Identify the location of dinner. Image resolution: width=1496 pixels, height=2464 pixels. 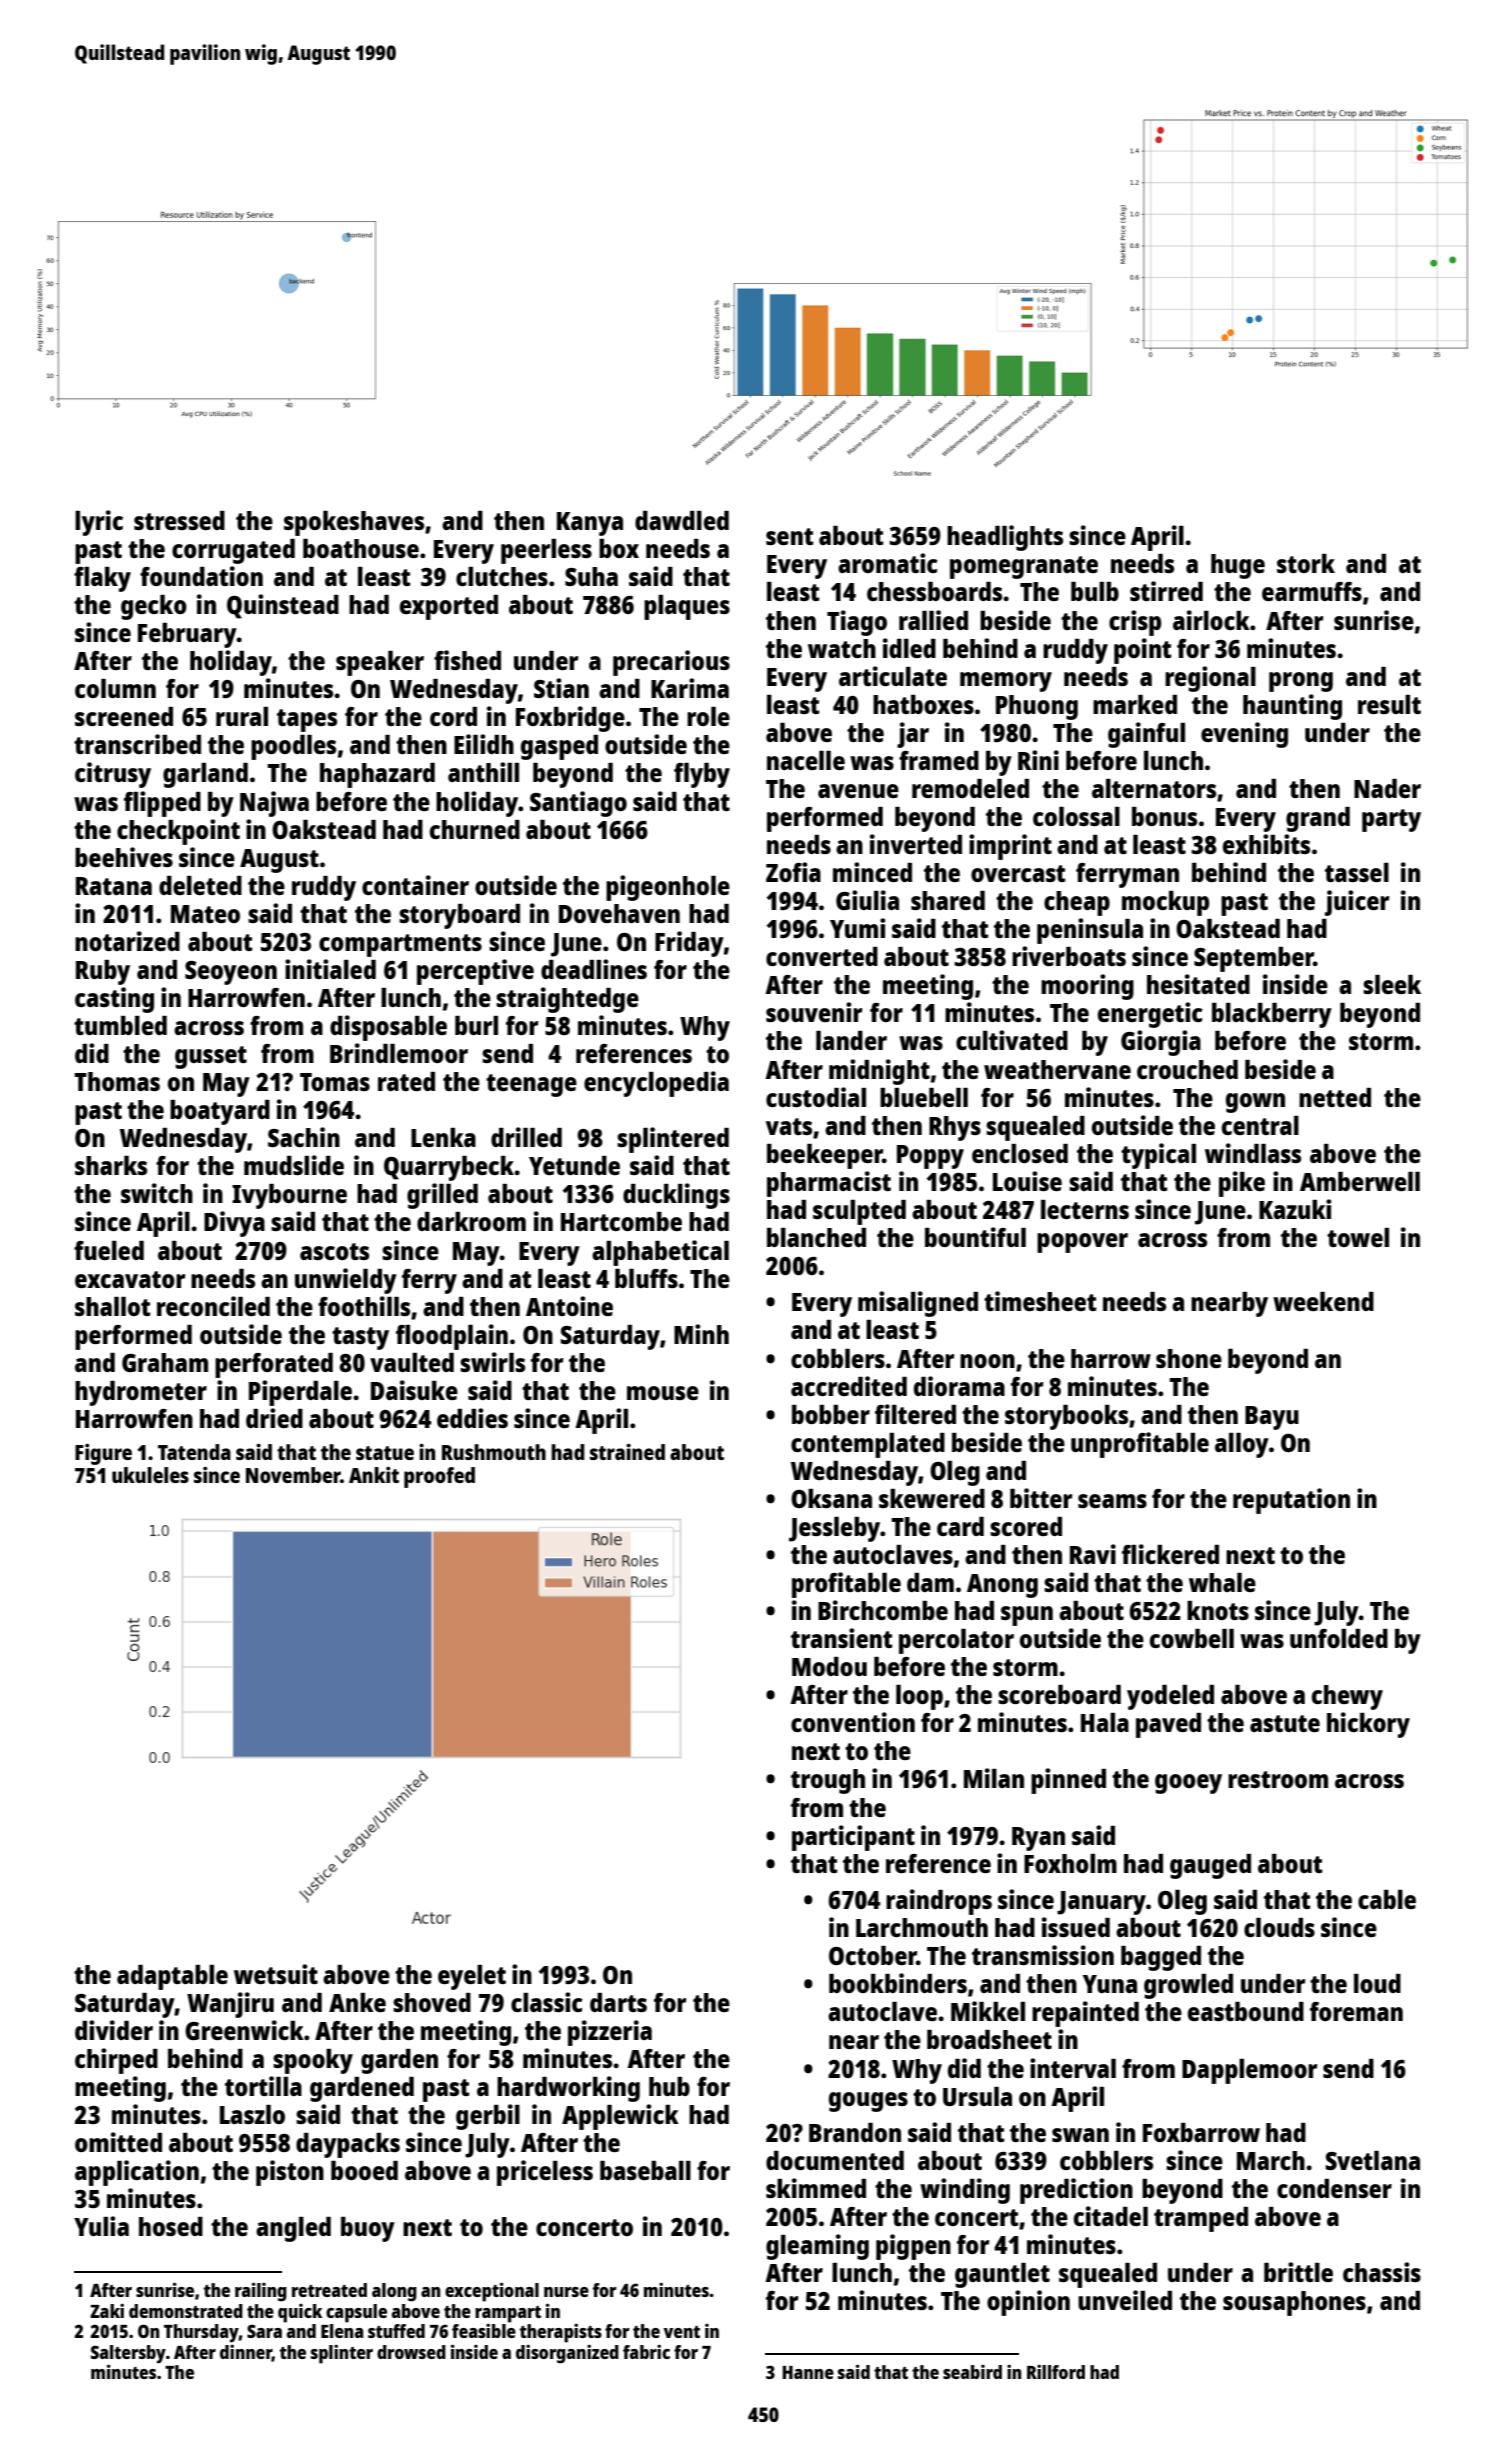
(246, 2352).
